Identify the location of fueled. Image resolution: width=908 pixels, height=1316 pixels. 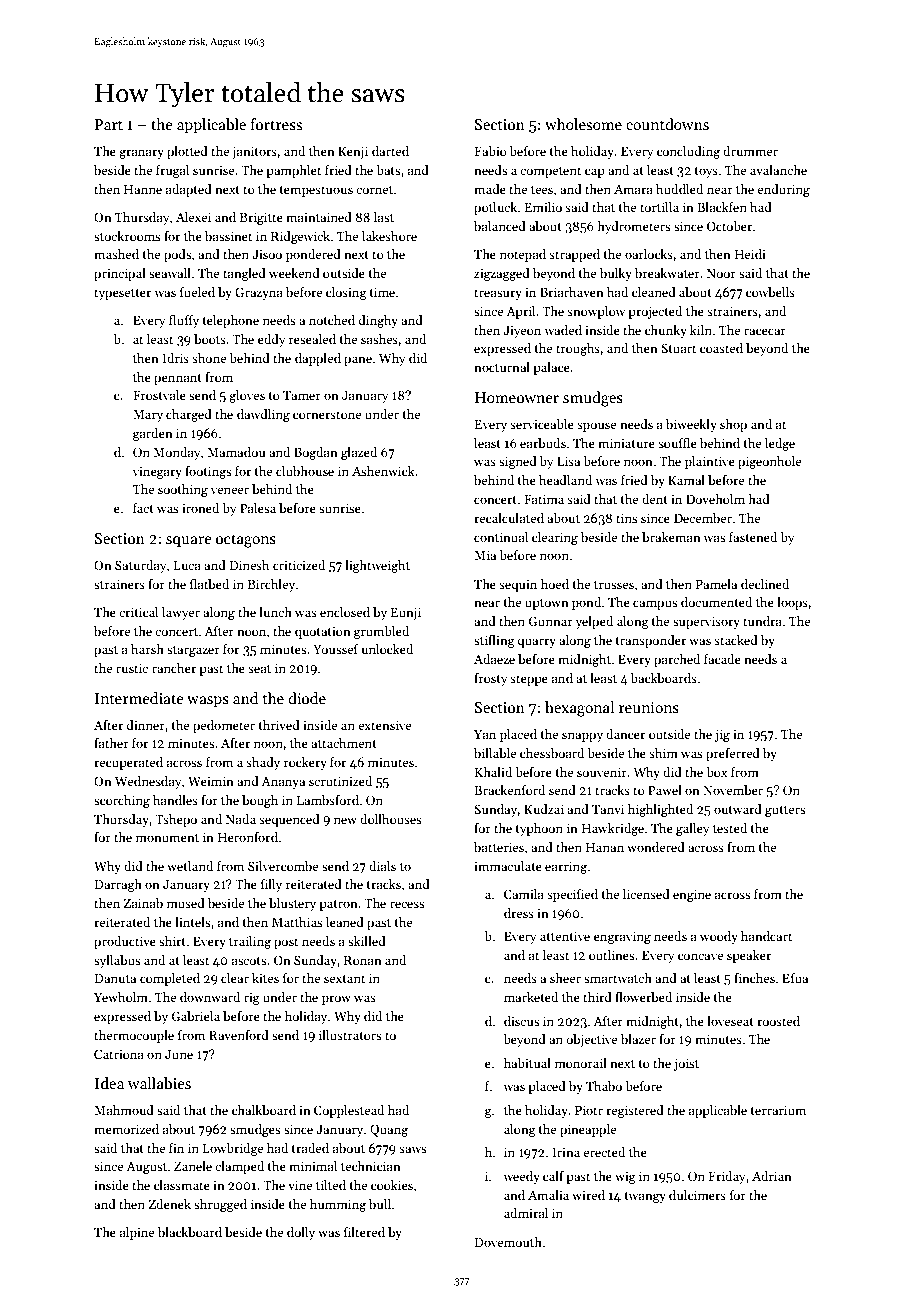
(197, 292).
